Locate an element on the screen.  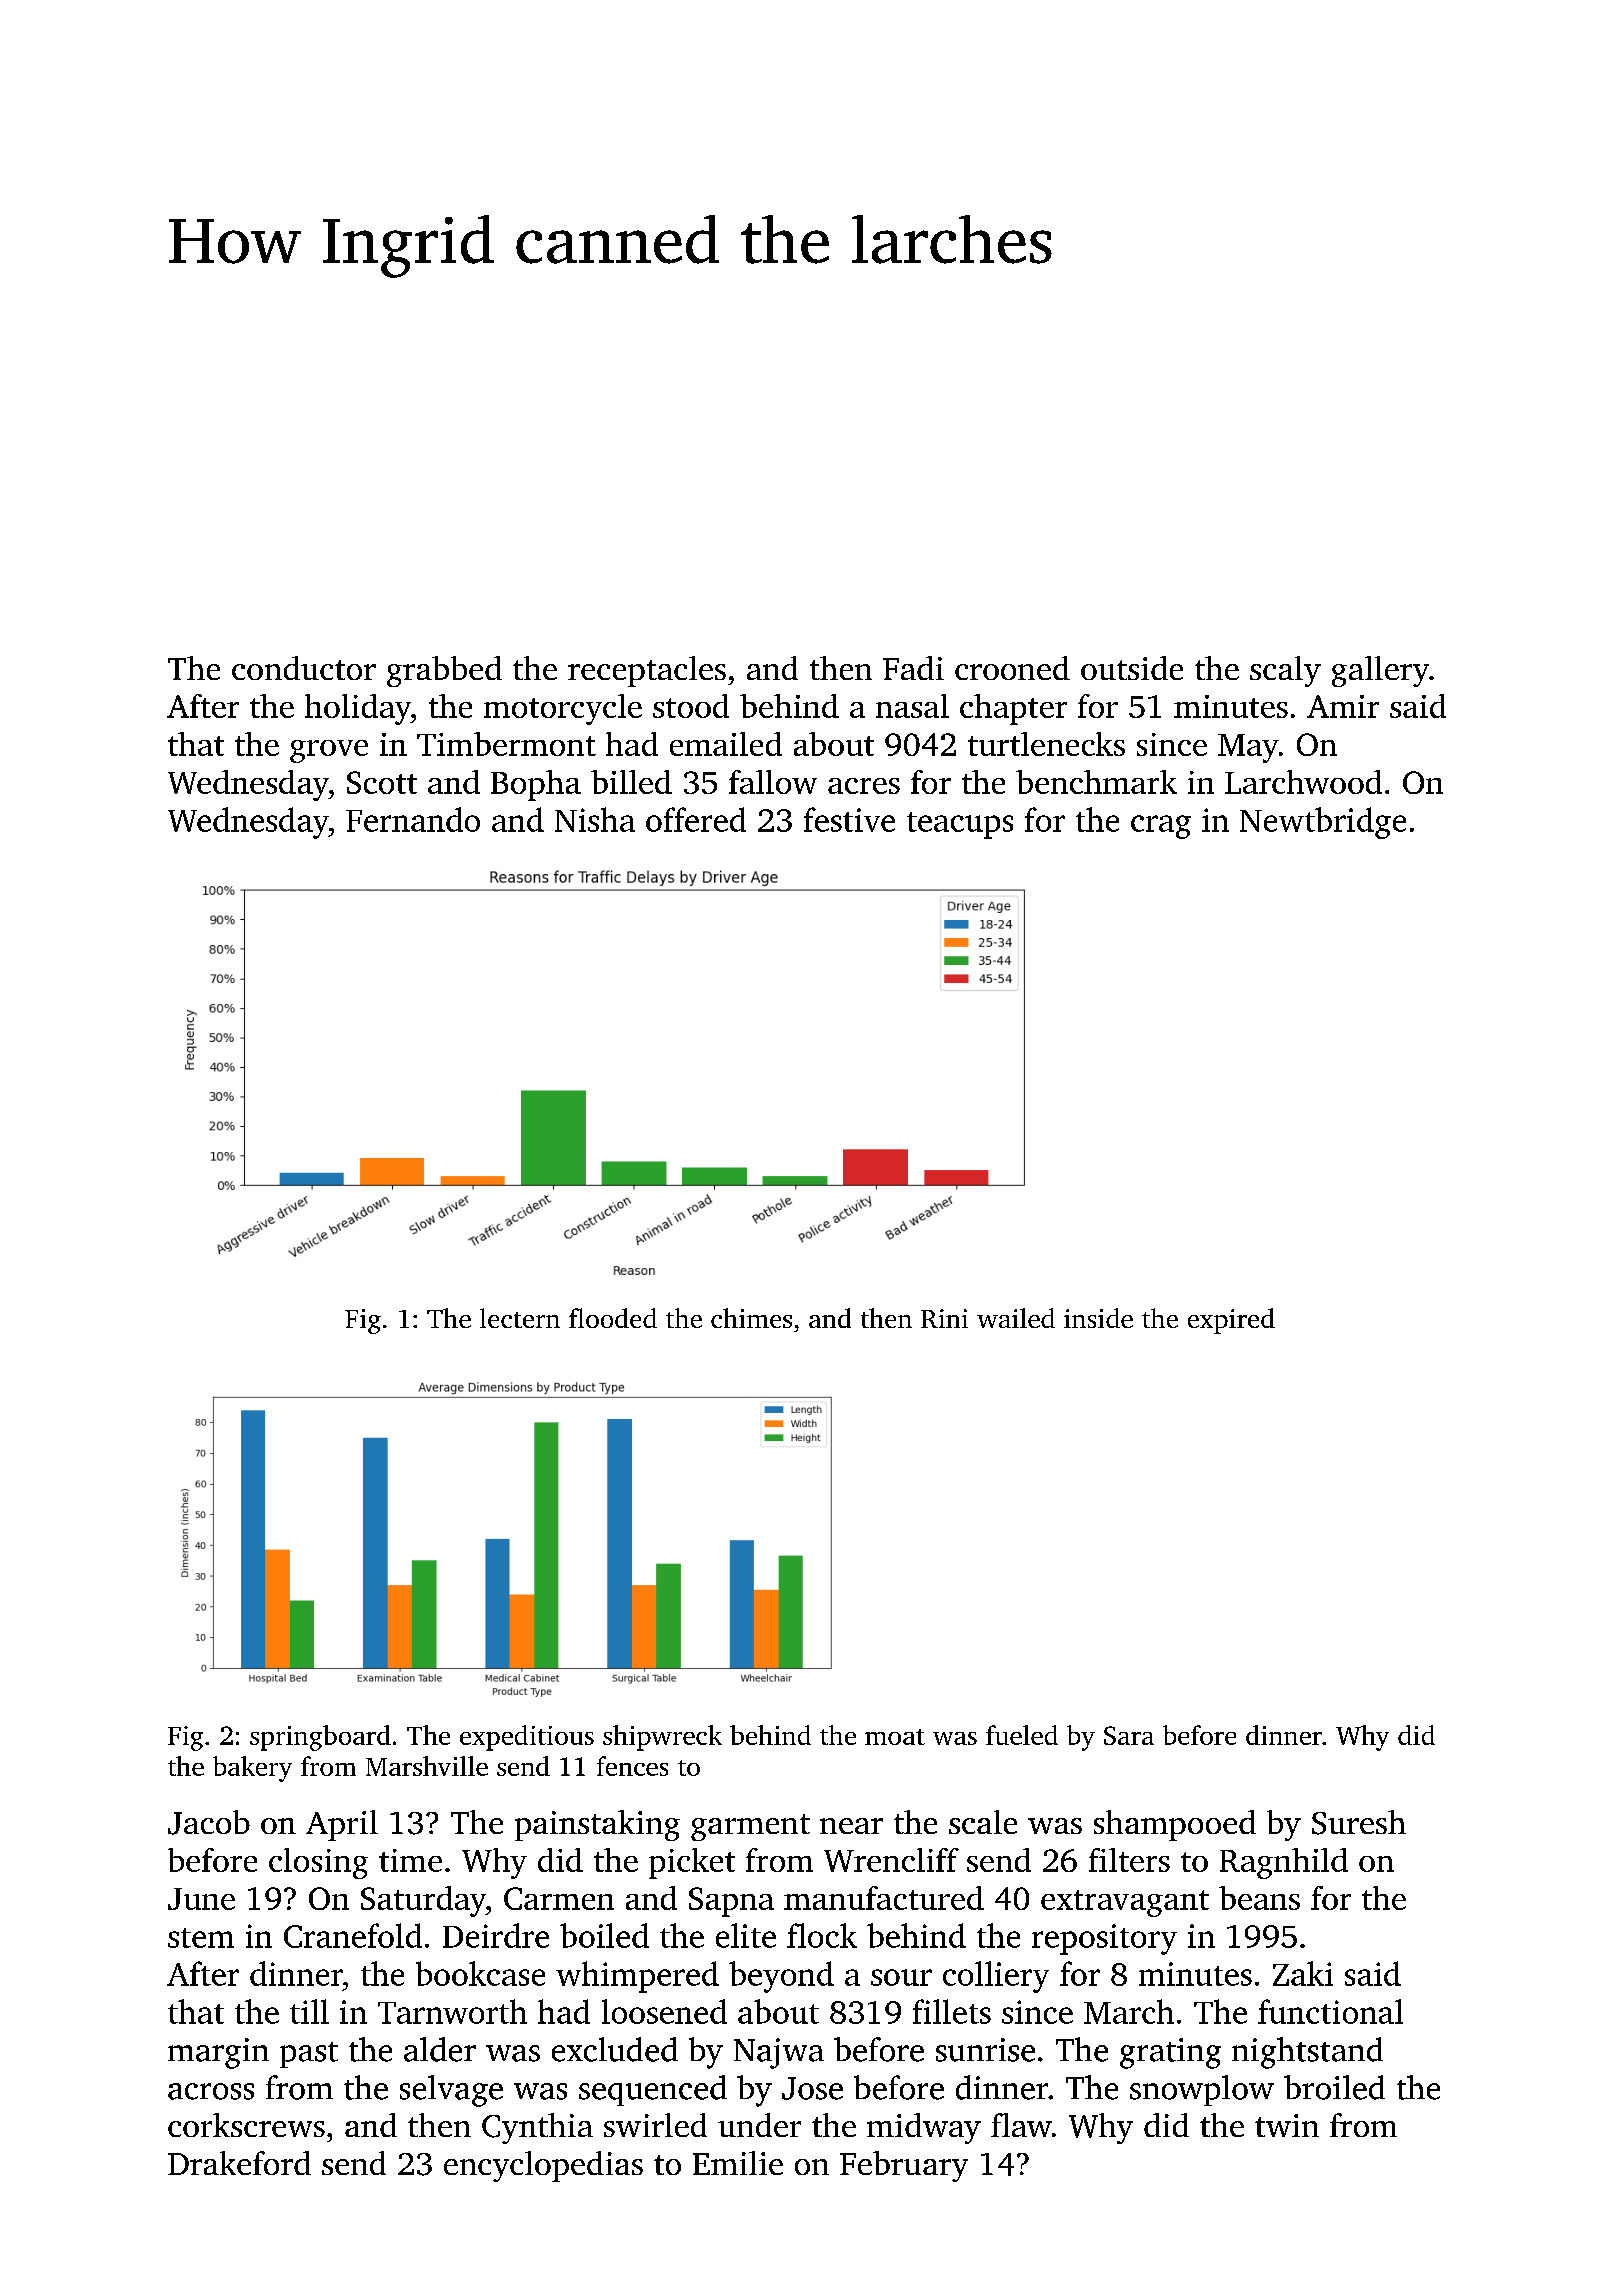
shipwreck is located at coordinates (662, 1738).
